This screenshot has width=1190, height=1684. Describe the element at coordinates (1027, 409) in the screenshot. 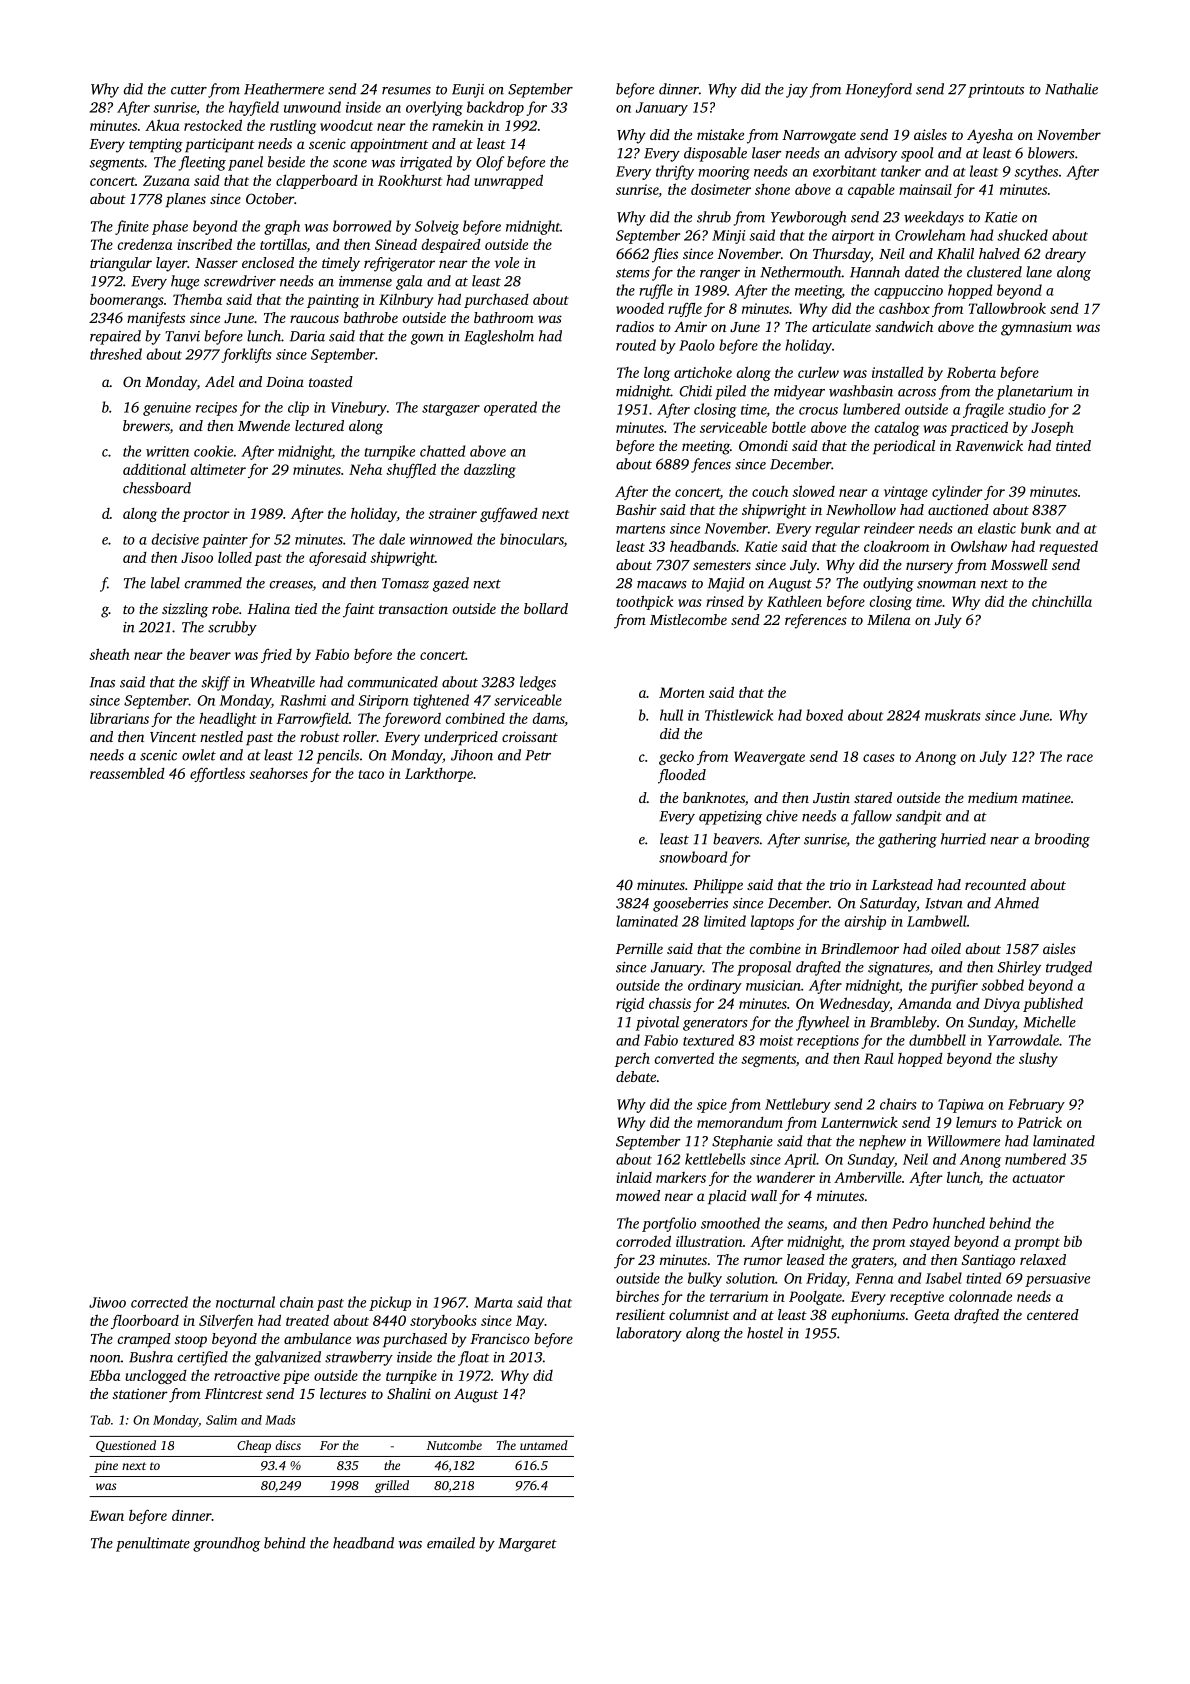

I see `studio` at that location.
